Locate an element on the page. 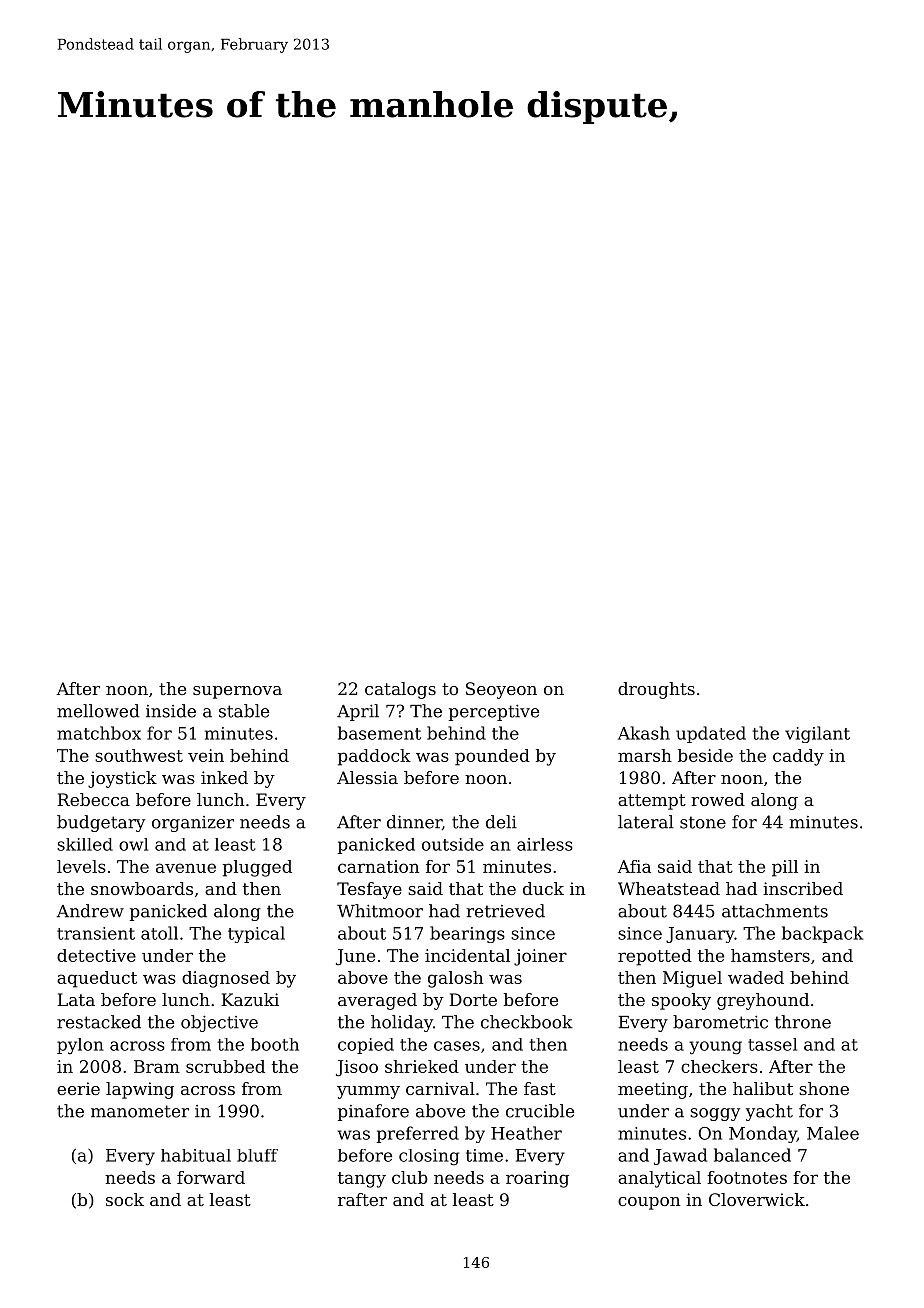 The width and height of the document is (924, 1308). Dorte is located at coordinates (473, 999).
